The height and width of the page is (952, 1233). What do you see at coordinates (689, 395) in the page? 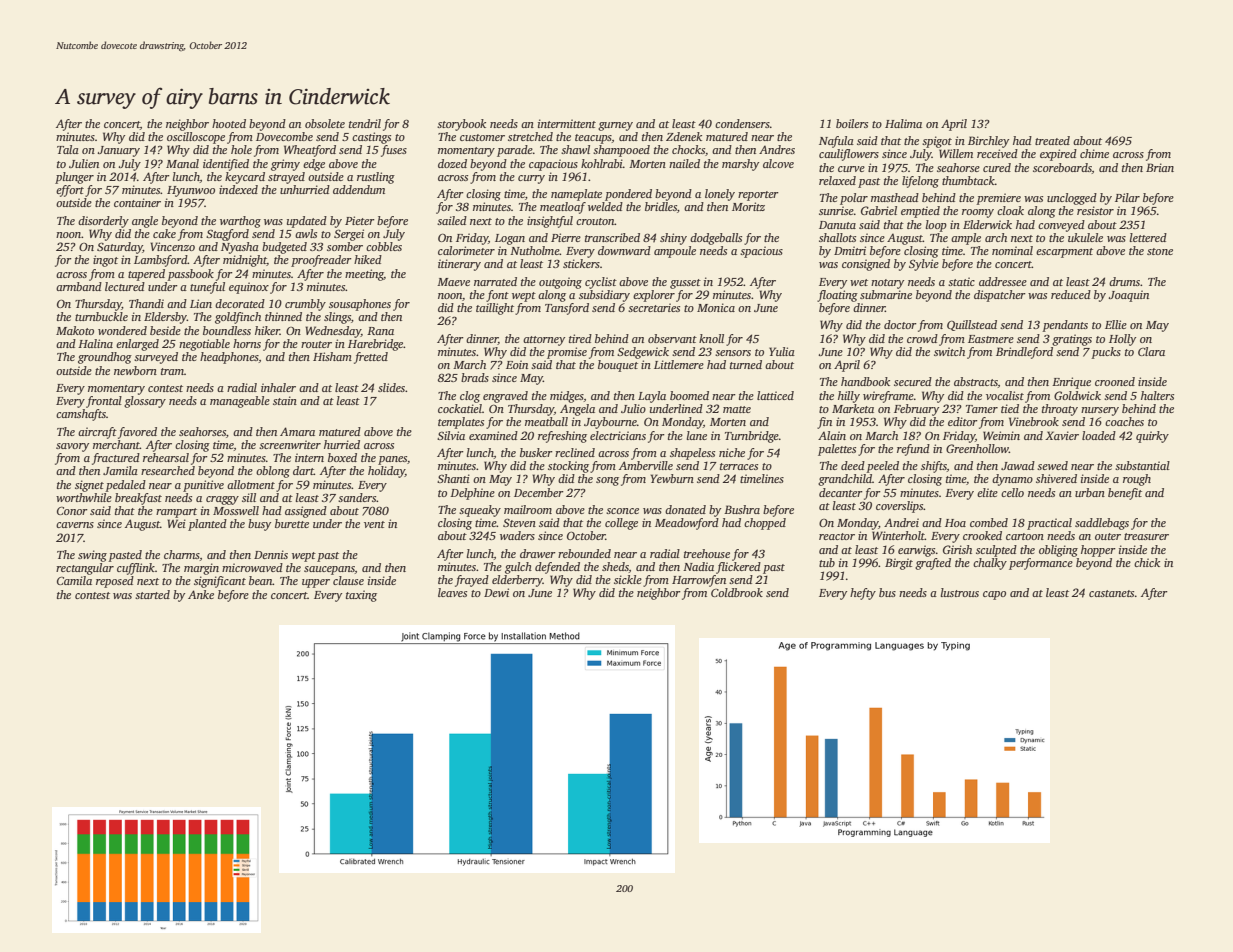
I see `boomed` at bounding box center [689, 395].
